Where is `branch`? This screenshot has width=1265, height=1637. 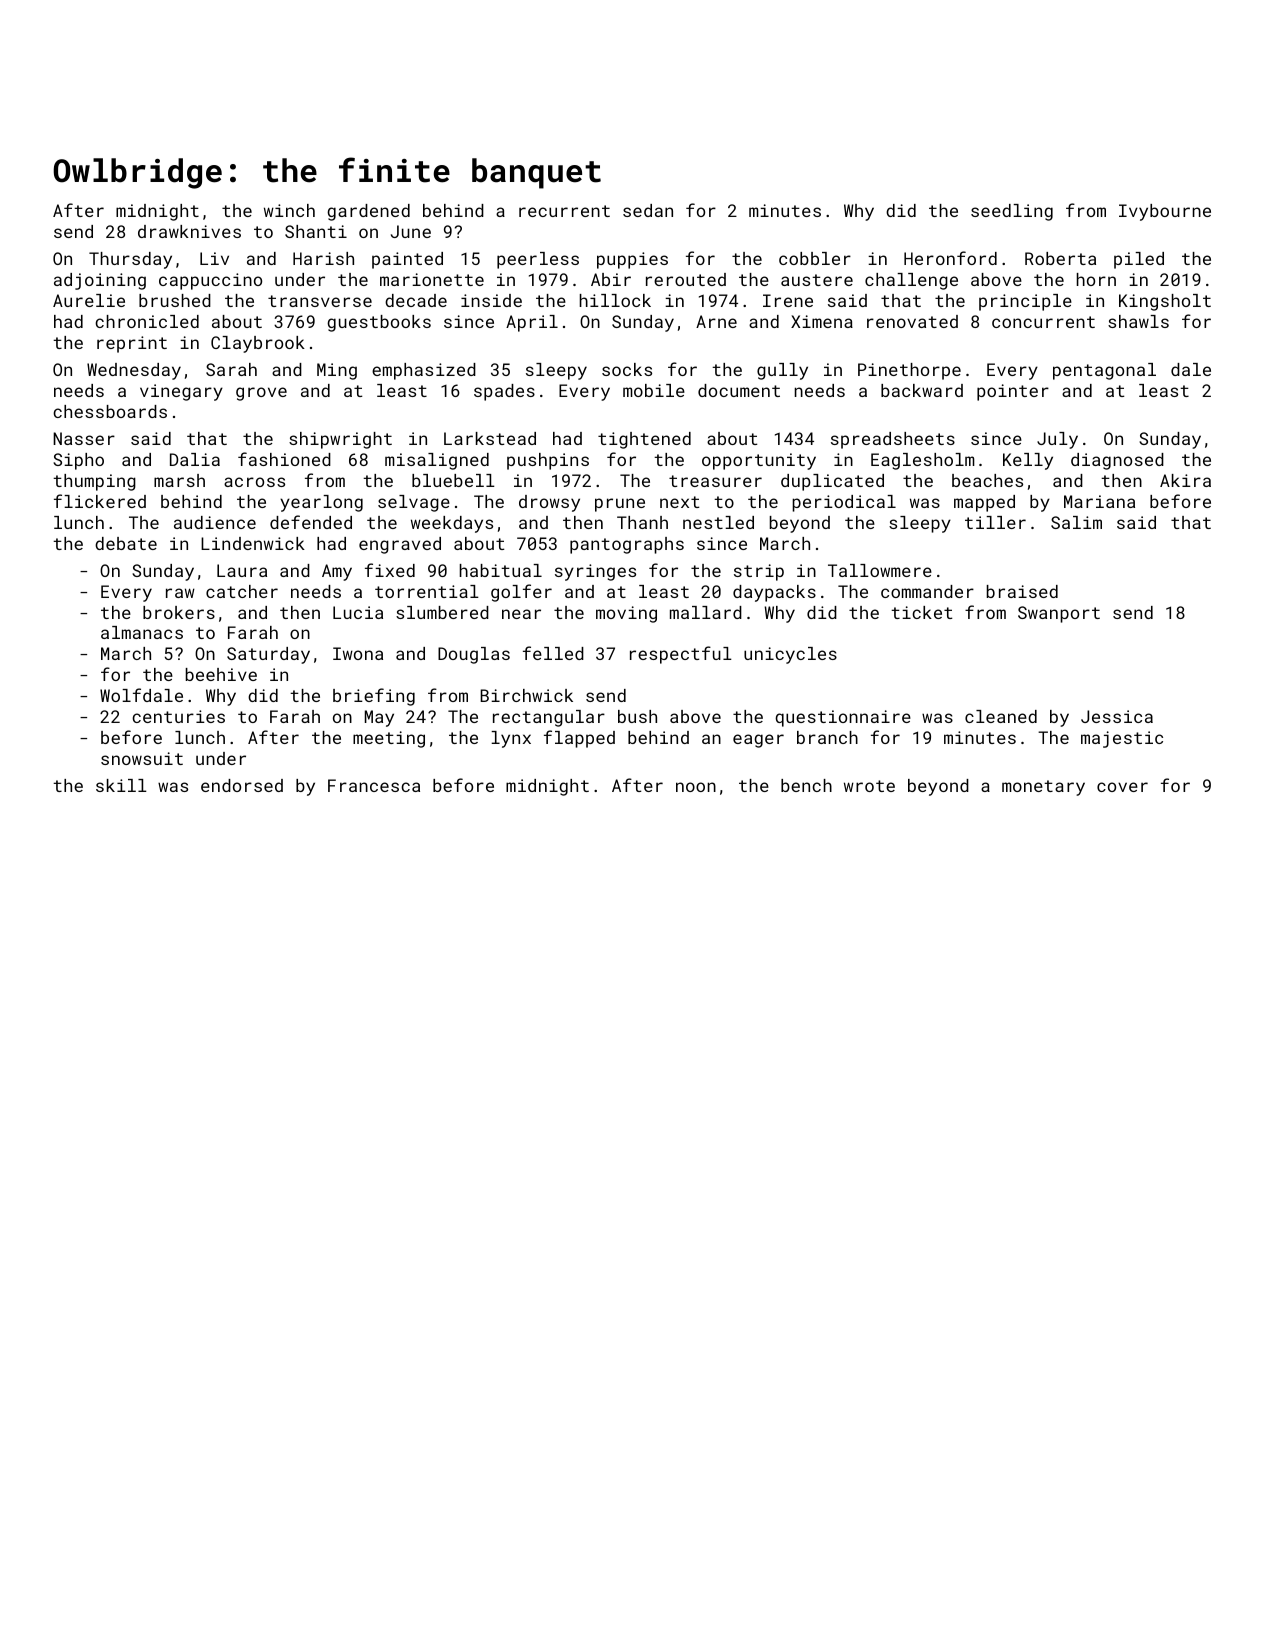 branch is located at coordinates (827, 737).
